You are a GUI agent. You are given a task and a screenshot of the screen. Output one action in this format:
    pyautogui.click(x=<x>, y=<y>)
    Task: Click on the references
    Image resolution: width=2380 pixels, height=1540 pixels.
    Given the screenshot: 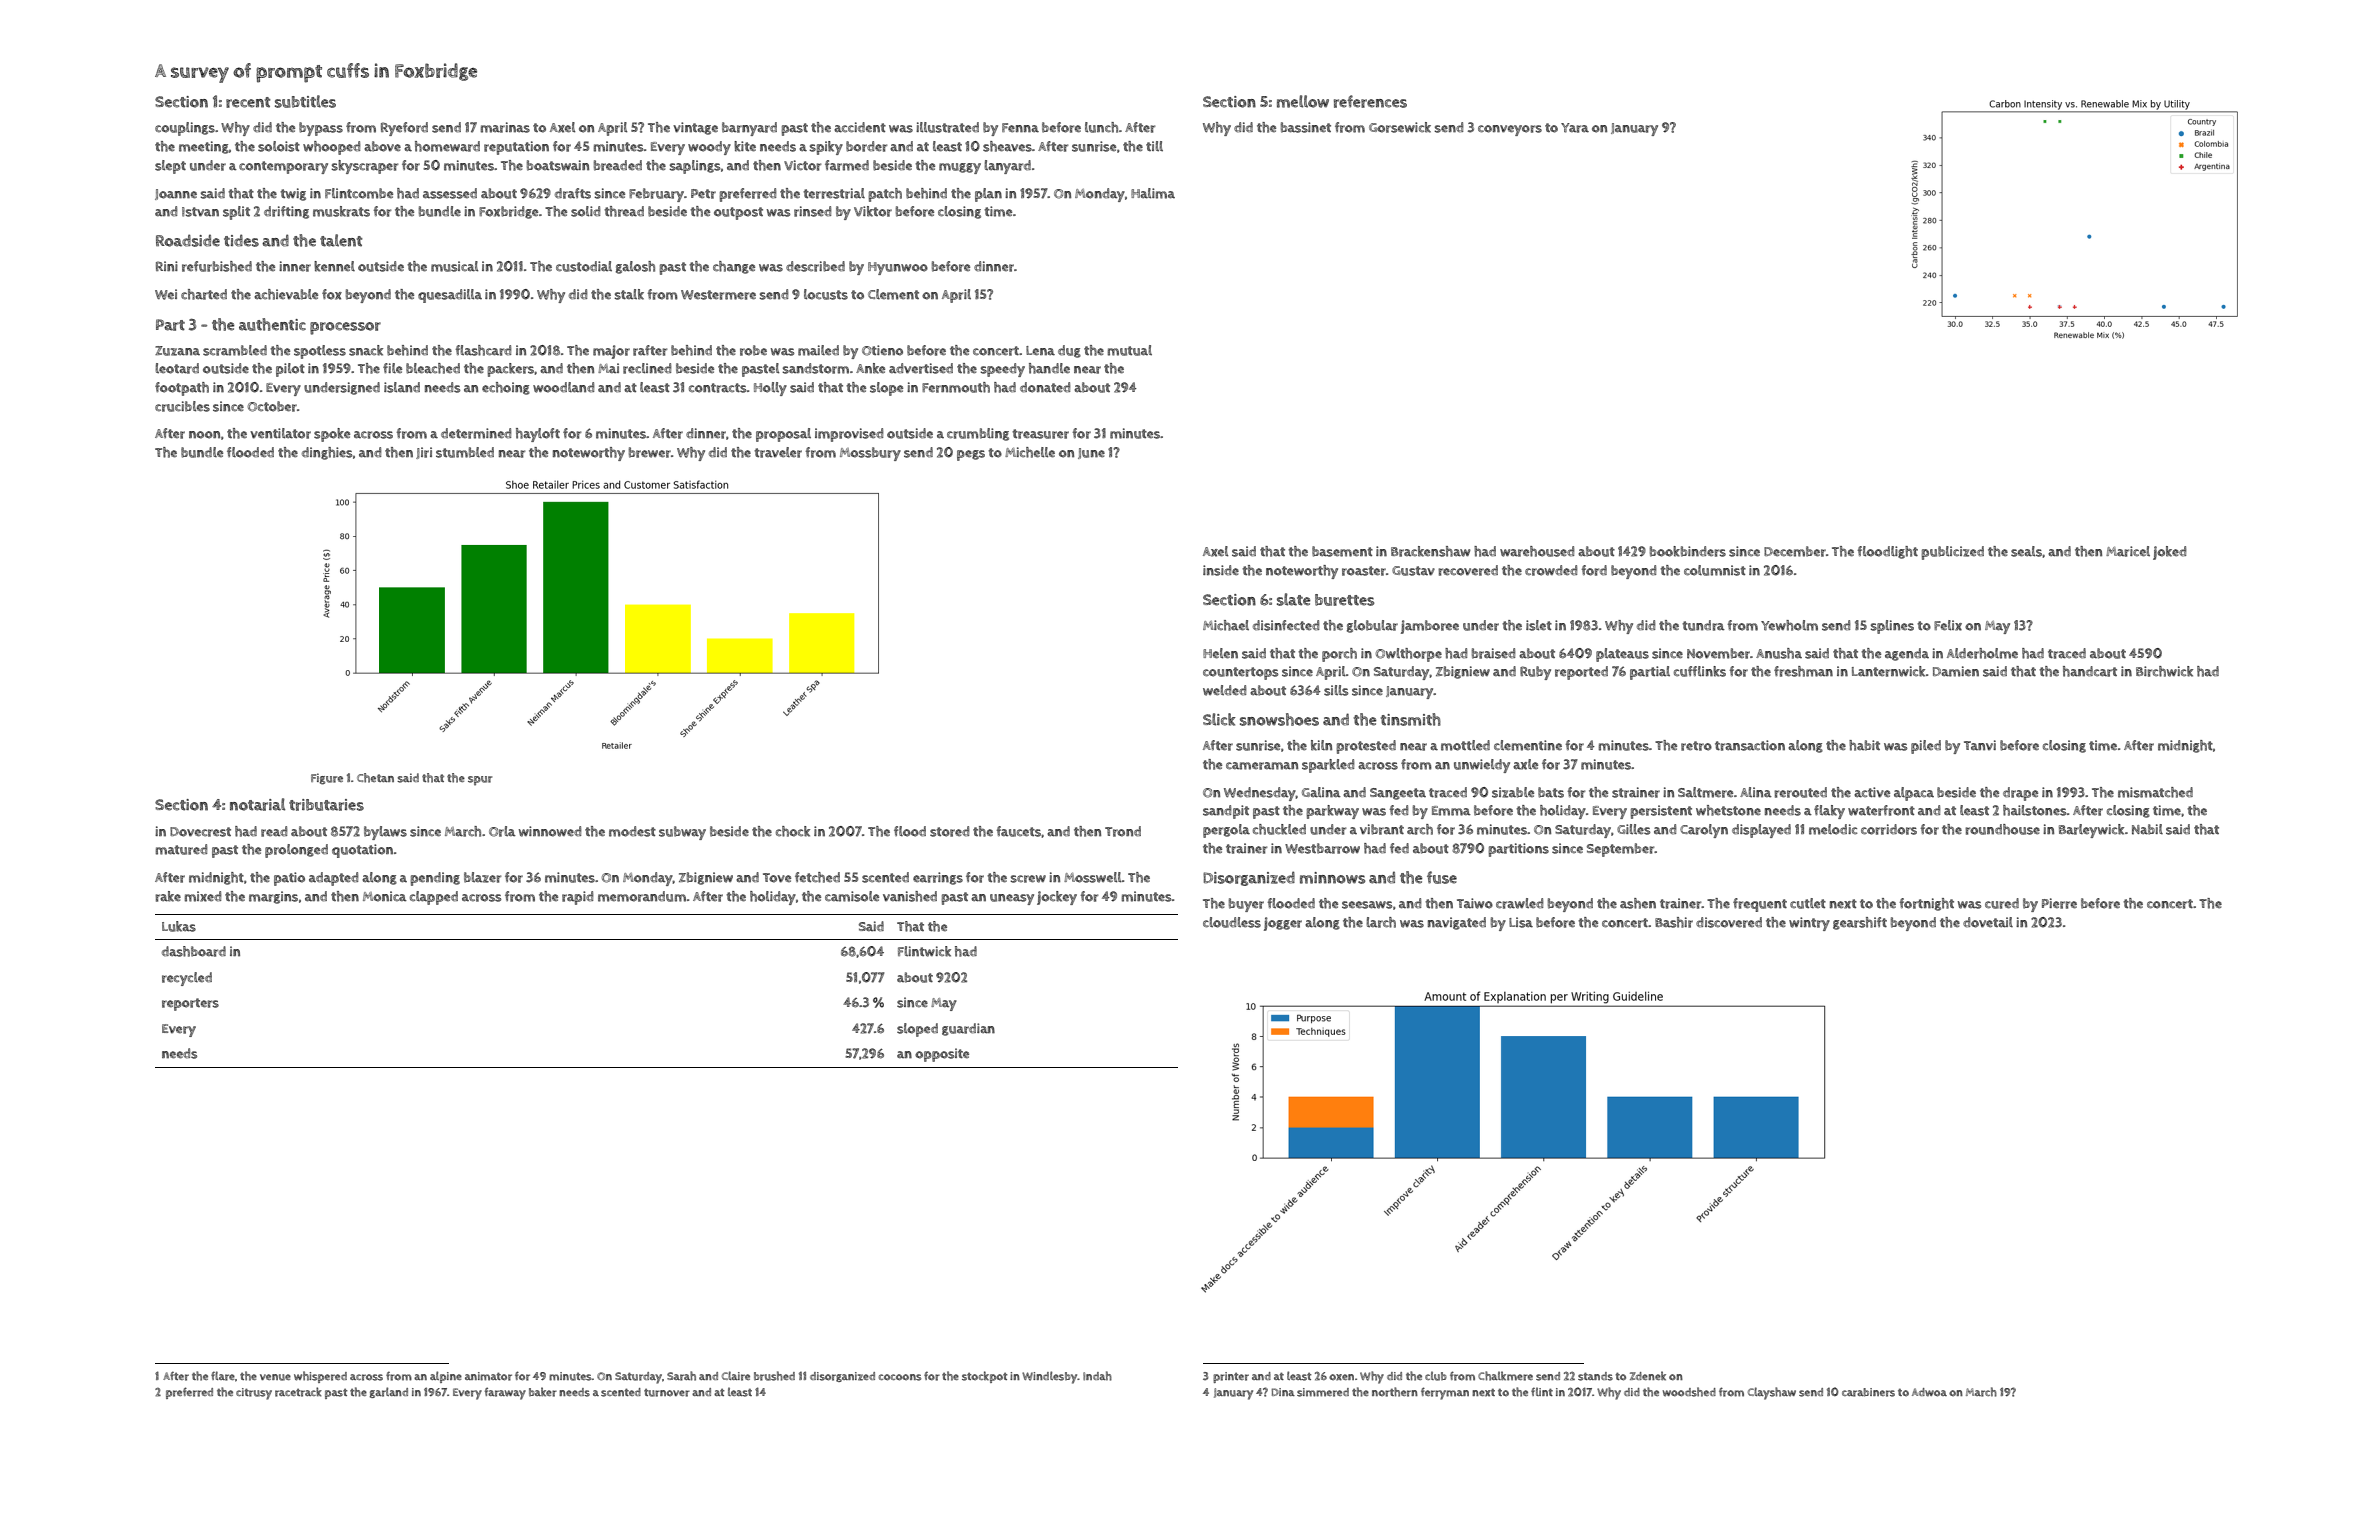 What is the action you would take?
    pyautogui.click(x=1370, y=101)
